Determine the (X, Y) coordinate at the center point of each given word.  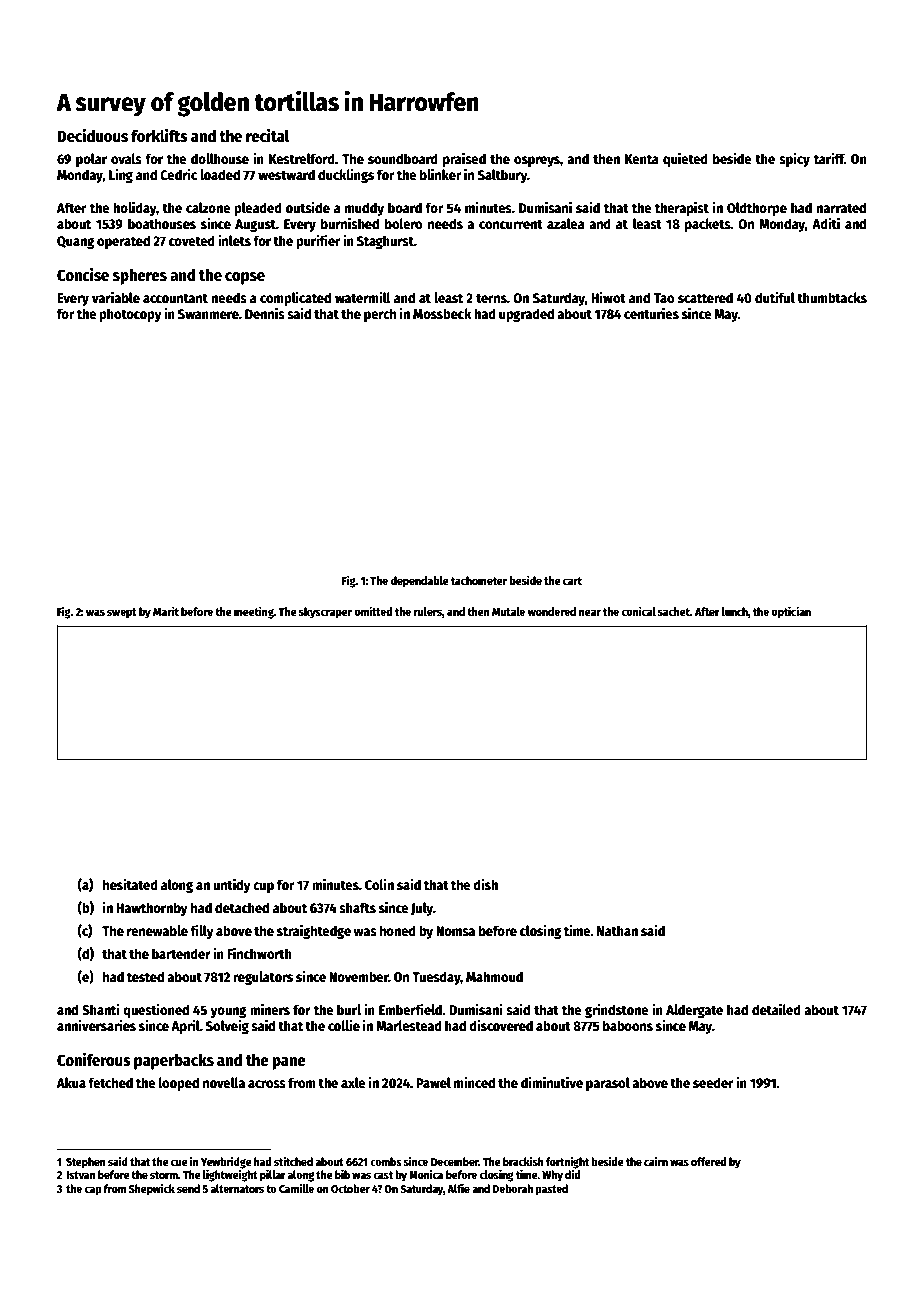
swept (122, 613)
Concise (83, 275)
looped (179, 1084)
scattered (705, 297)
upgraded (526, 315)
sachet (674, 611)
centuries (651, 313)
